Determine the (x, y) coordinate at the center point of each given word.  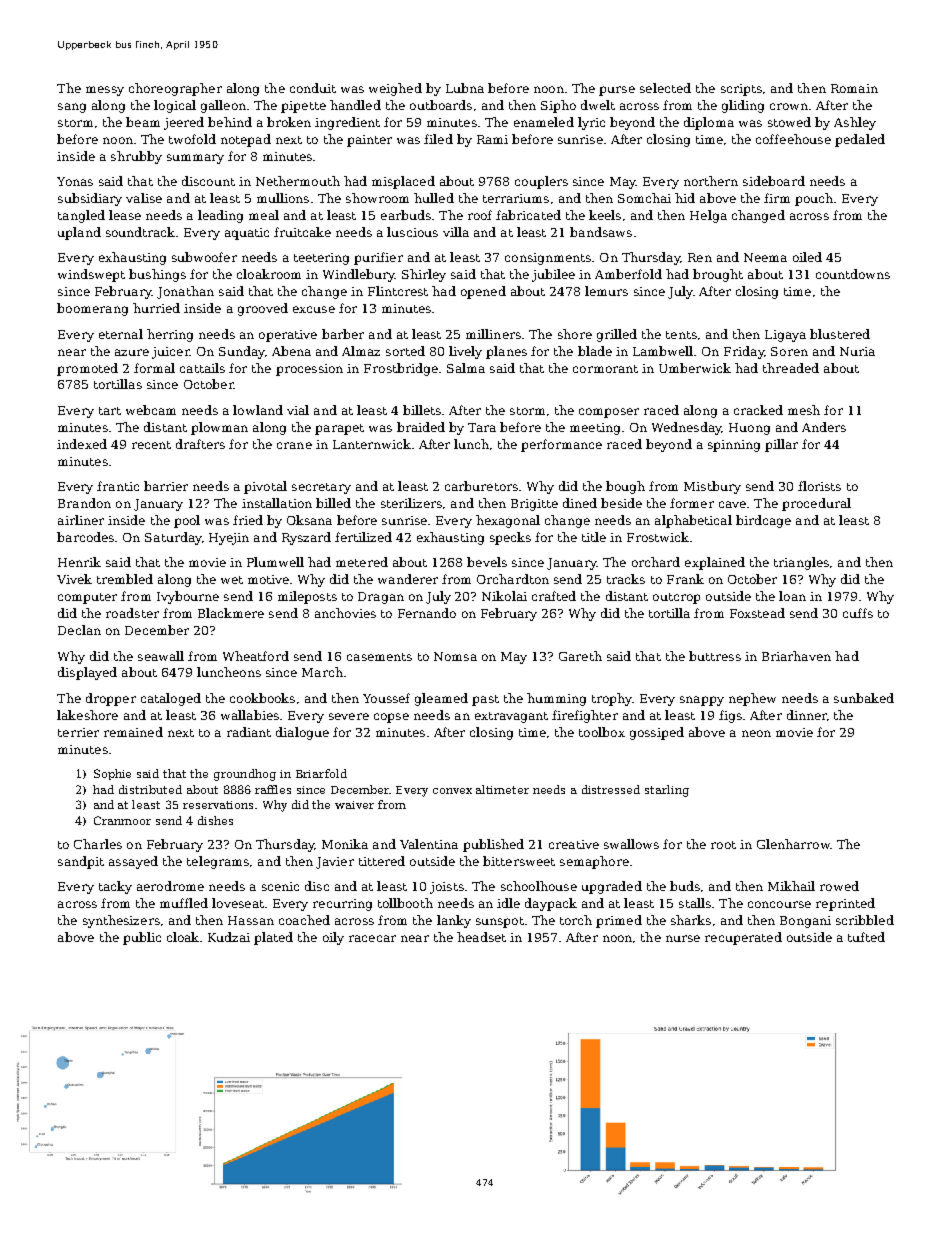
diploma (709, 123)
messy (105, 91)
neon (756, 733)
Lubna (465, 88)
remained (133, 732)
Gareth (580, 656)
